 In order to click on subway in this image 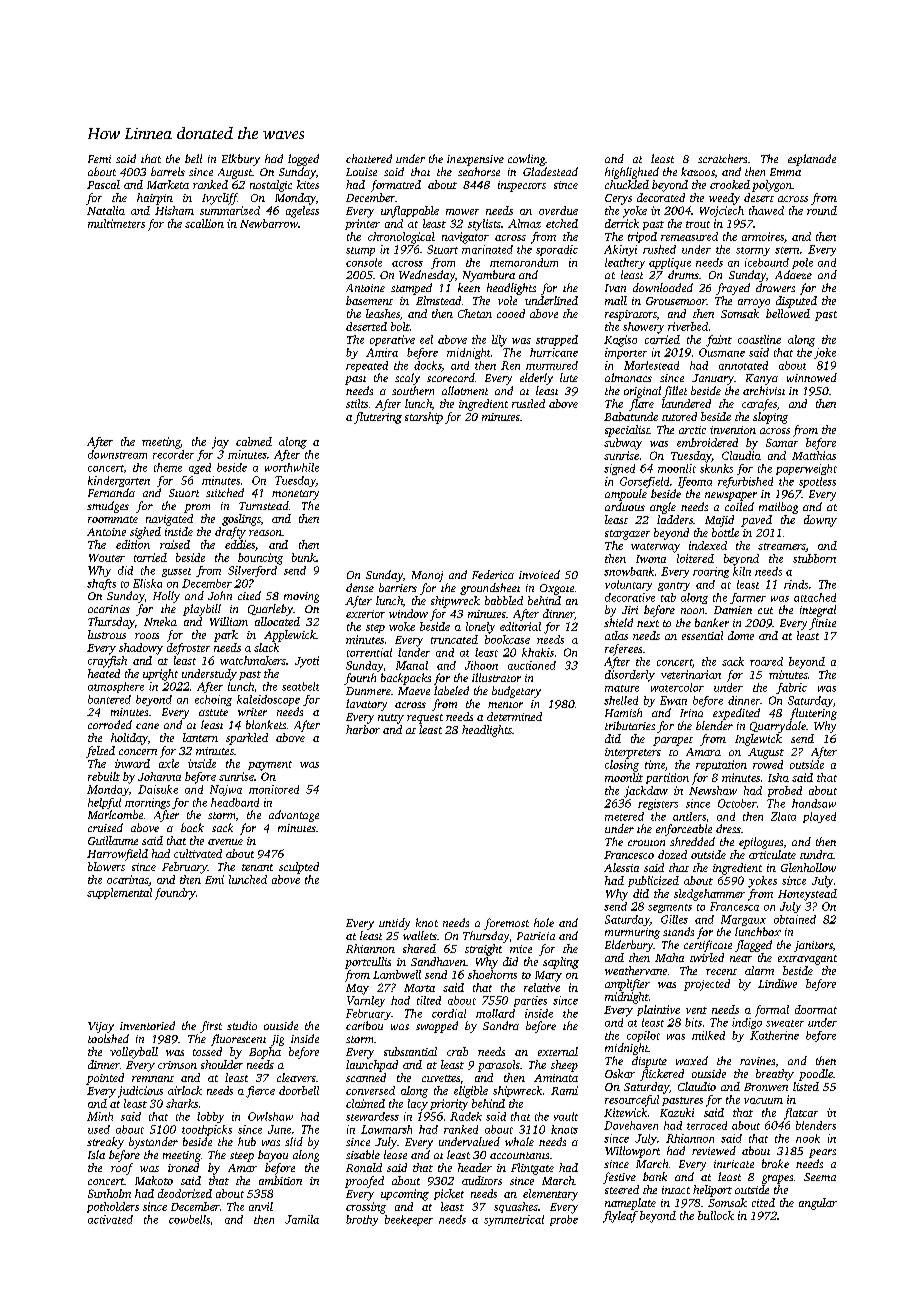, I will do `click(623, 444)`.
